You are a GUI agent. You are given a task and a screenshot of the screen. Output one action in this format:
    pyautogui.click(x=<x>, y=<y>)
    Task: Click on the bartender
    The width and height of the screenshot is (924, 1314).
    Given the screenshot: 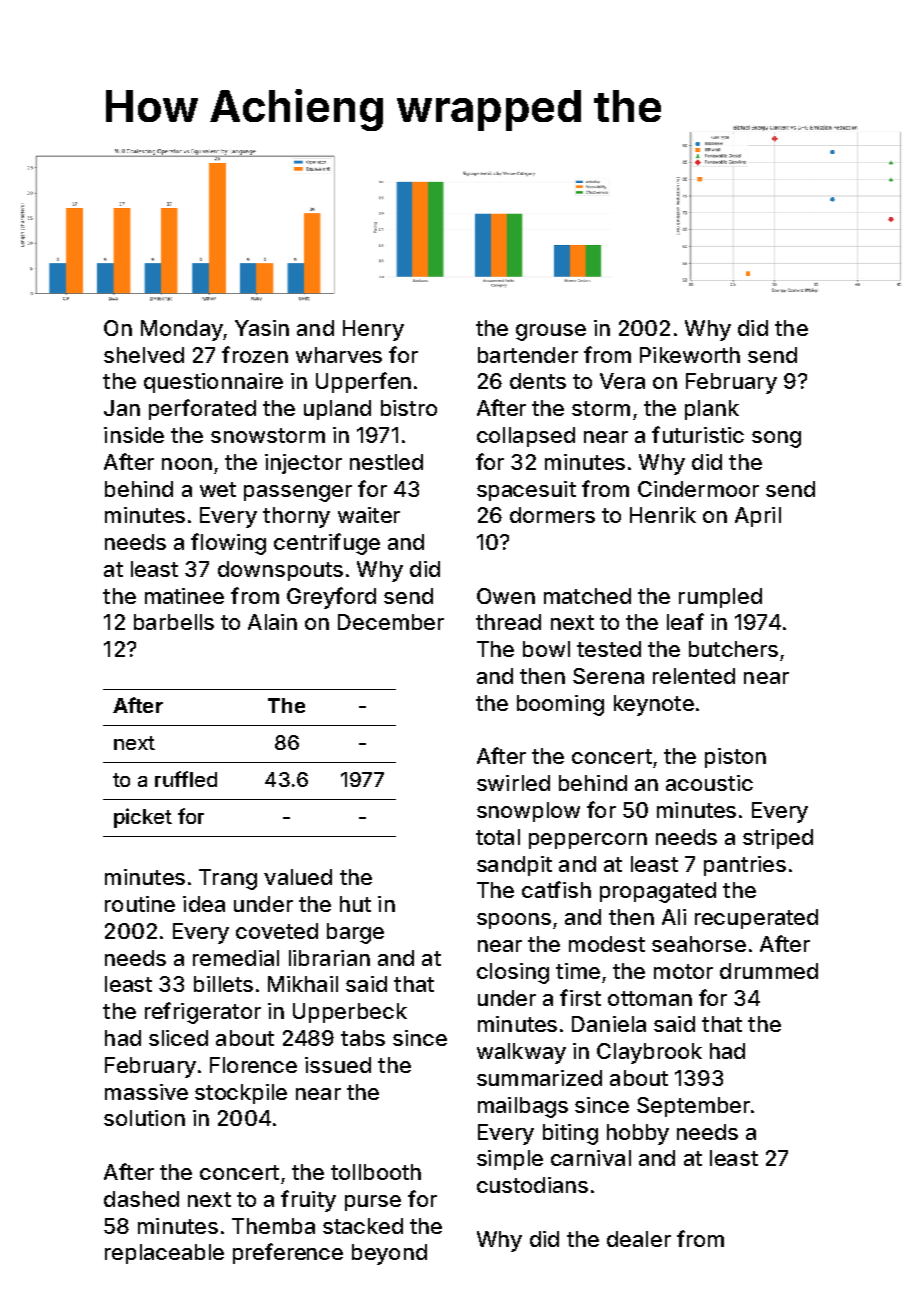 What is the action you would take?
    pyautogui.click(x=528, y=355)
